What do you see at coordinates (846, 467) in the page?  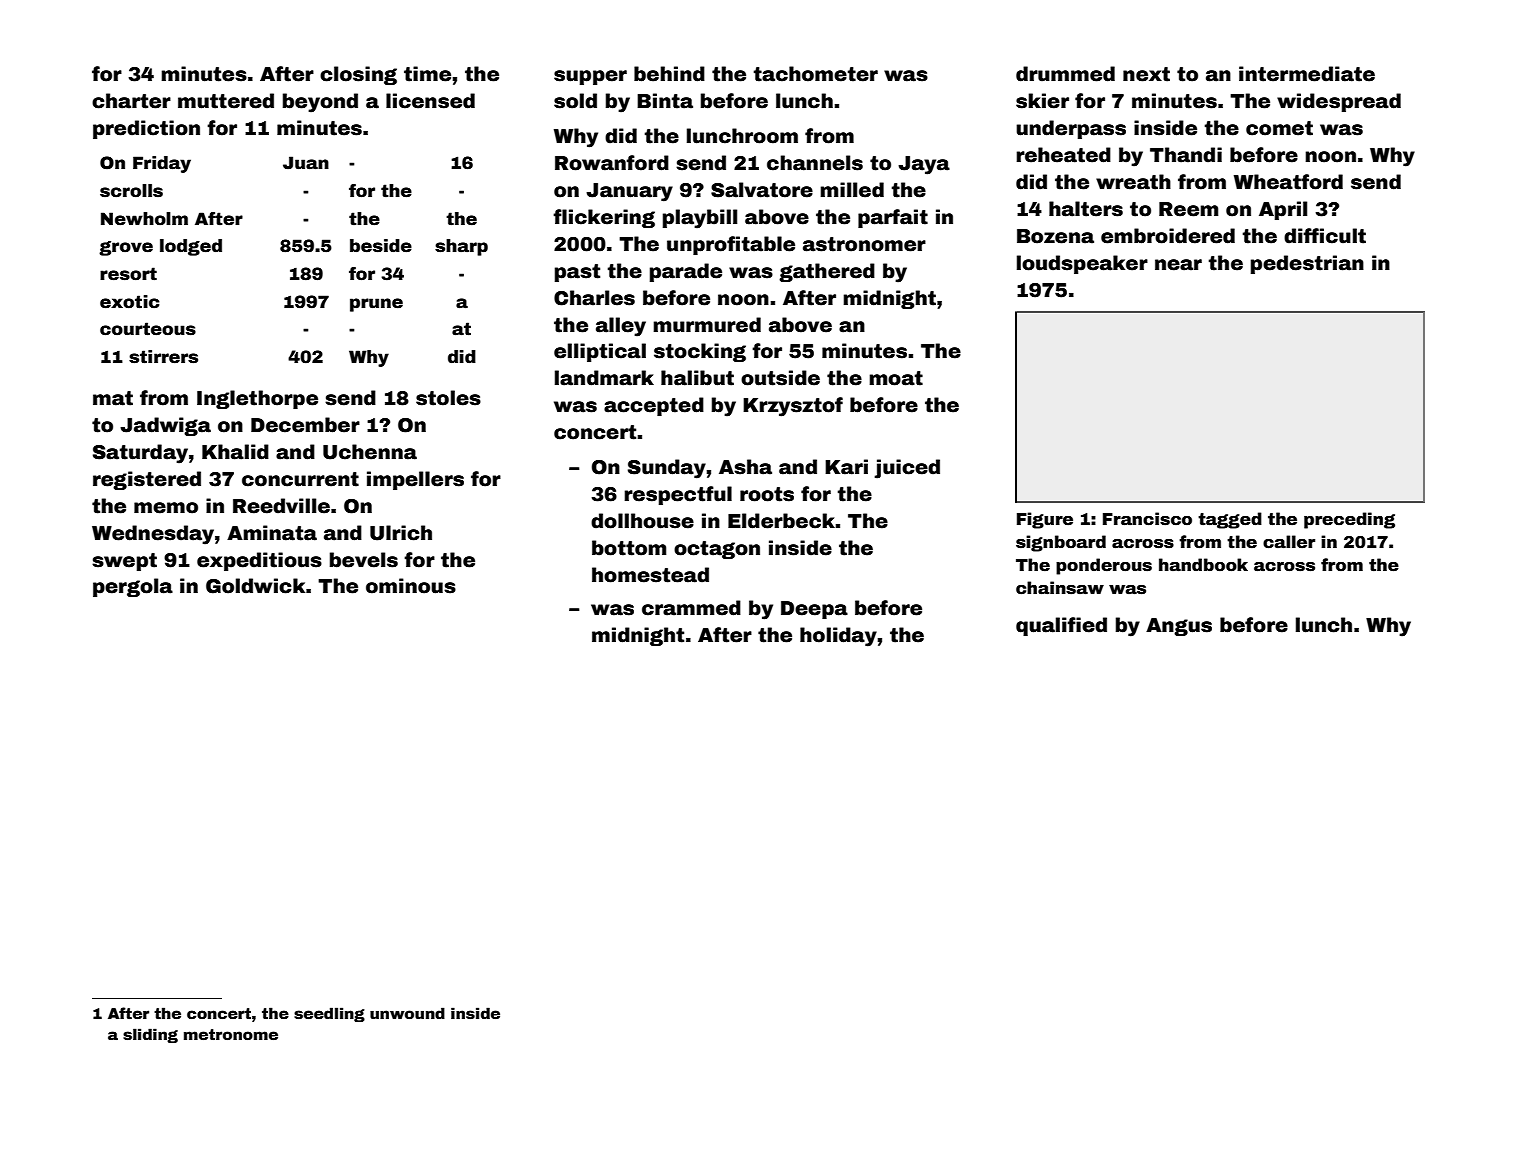 I see `Kari` at bounding box center [846, 467].
